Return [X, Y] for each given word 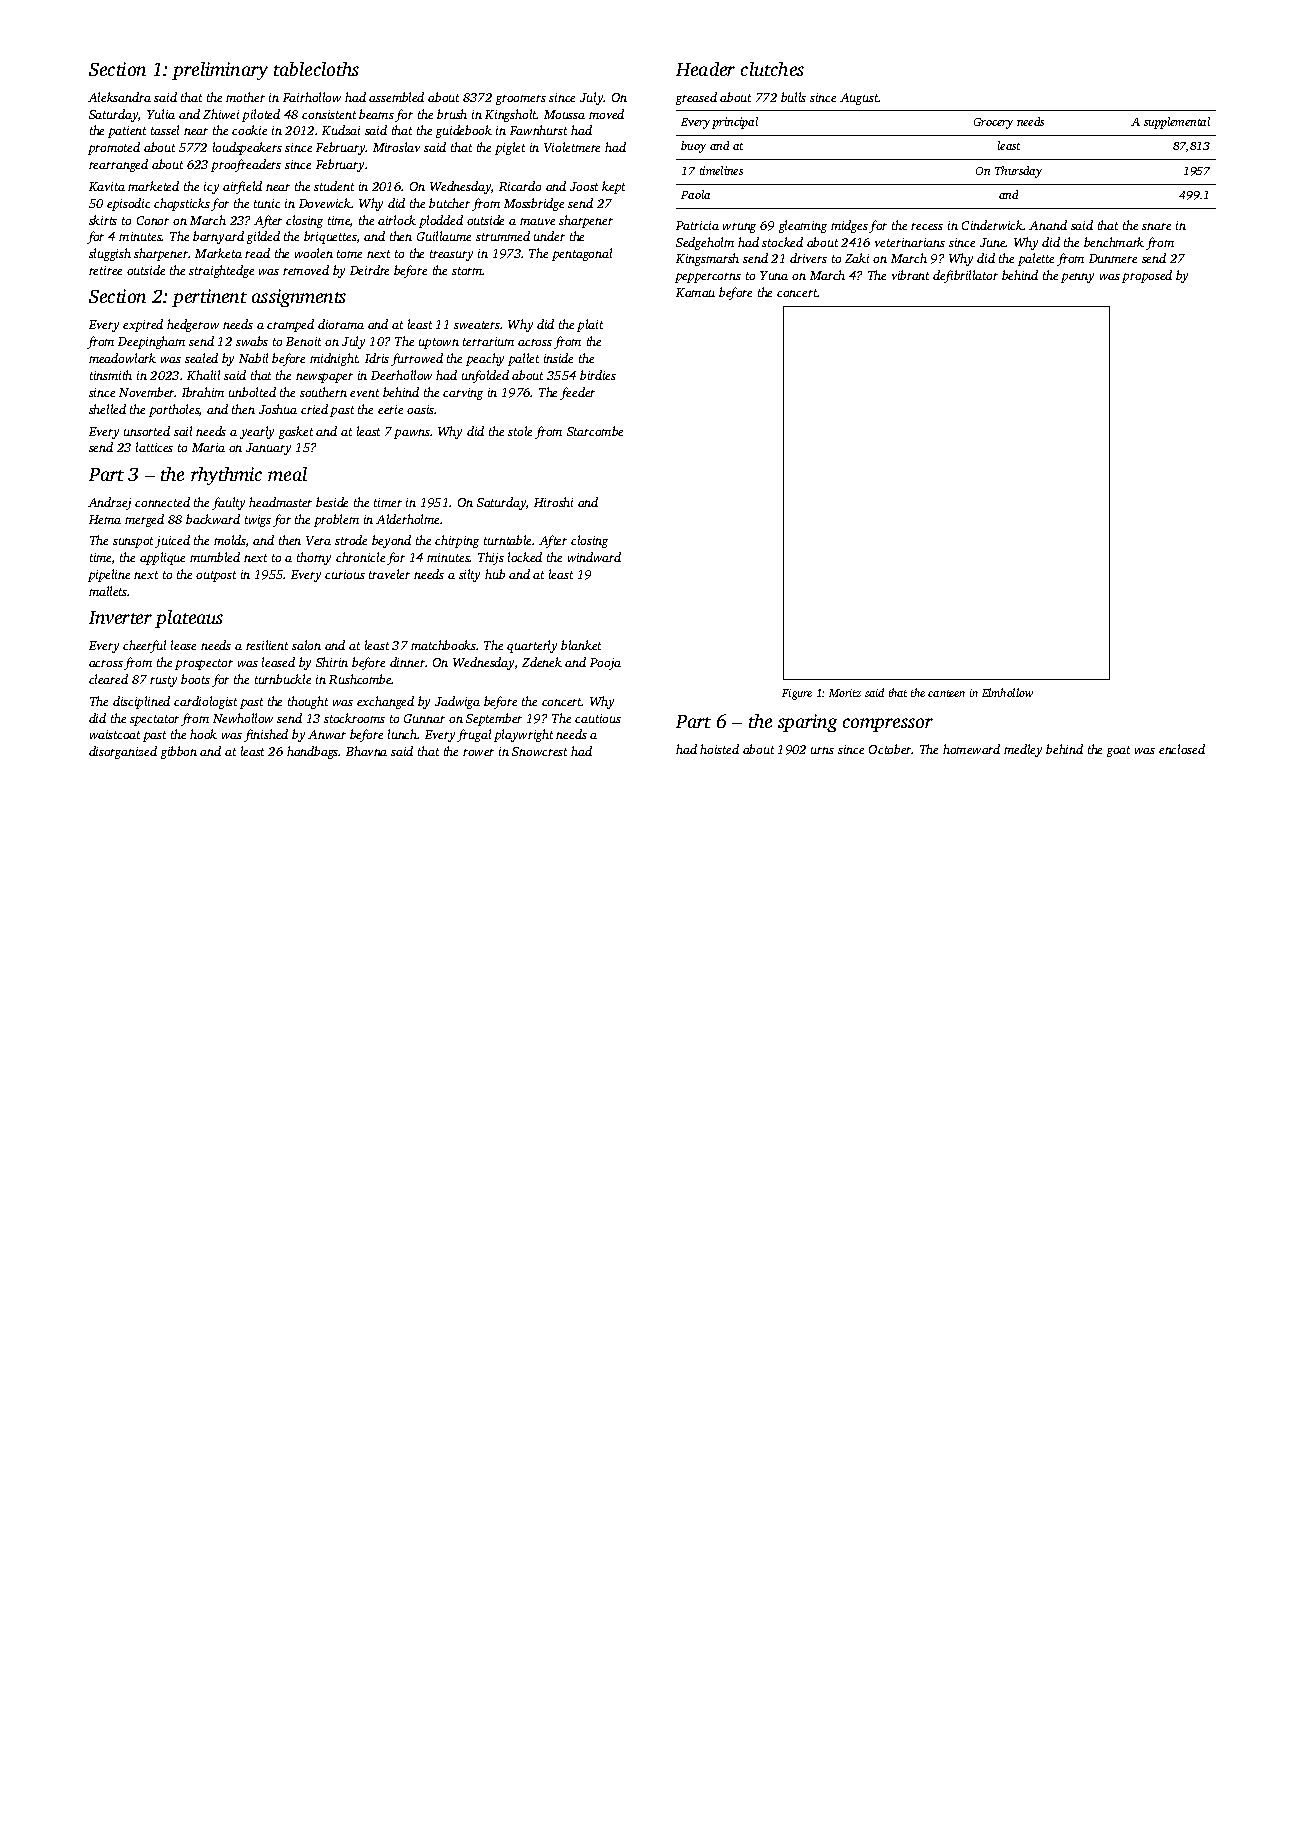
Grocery [993, 123]
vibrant [910, 275]
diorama [341, 324]
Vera [318, 540]
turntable [508, 540]
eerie [390, 409]
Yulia [161, 114]
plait [590, 325]
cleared [108, 679]
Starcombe [595, 431]
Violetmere [572, 147]
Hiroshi [553, 502]
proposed [1147, 276]
